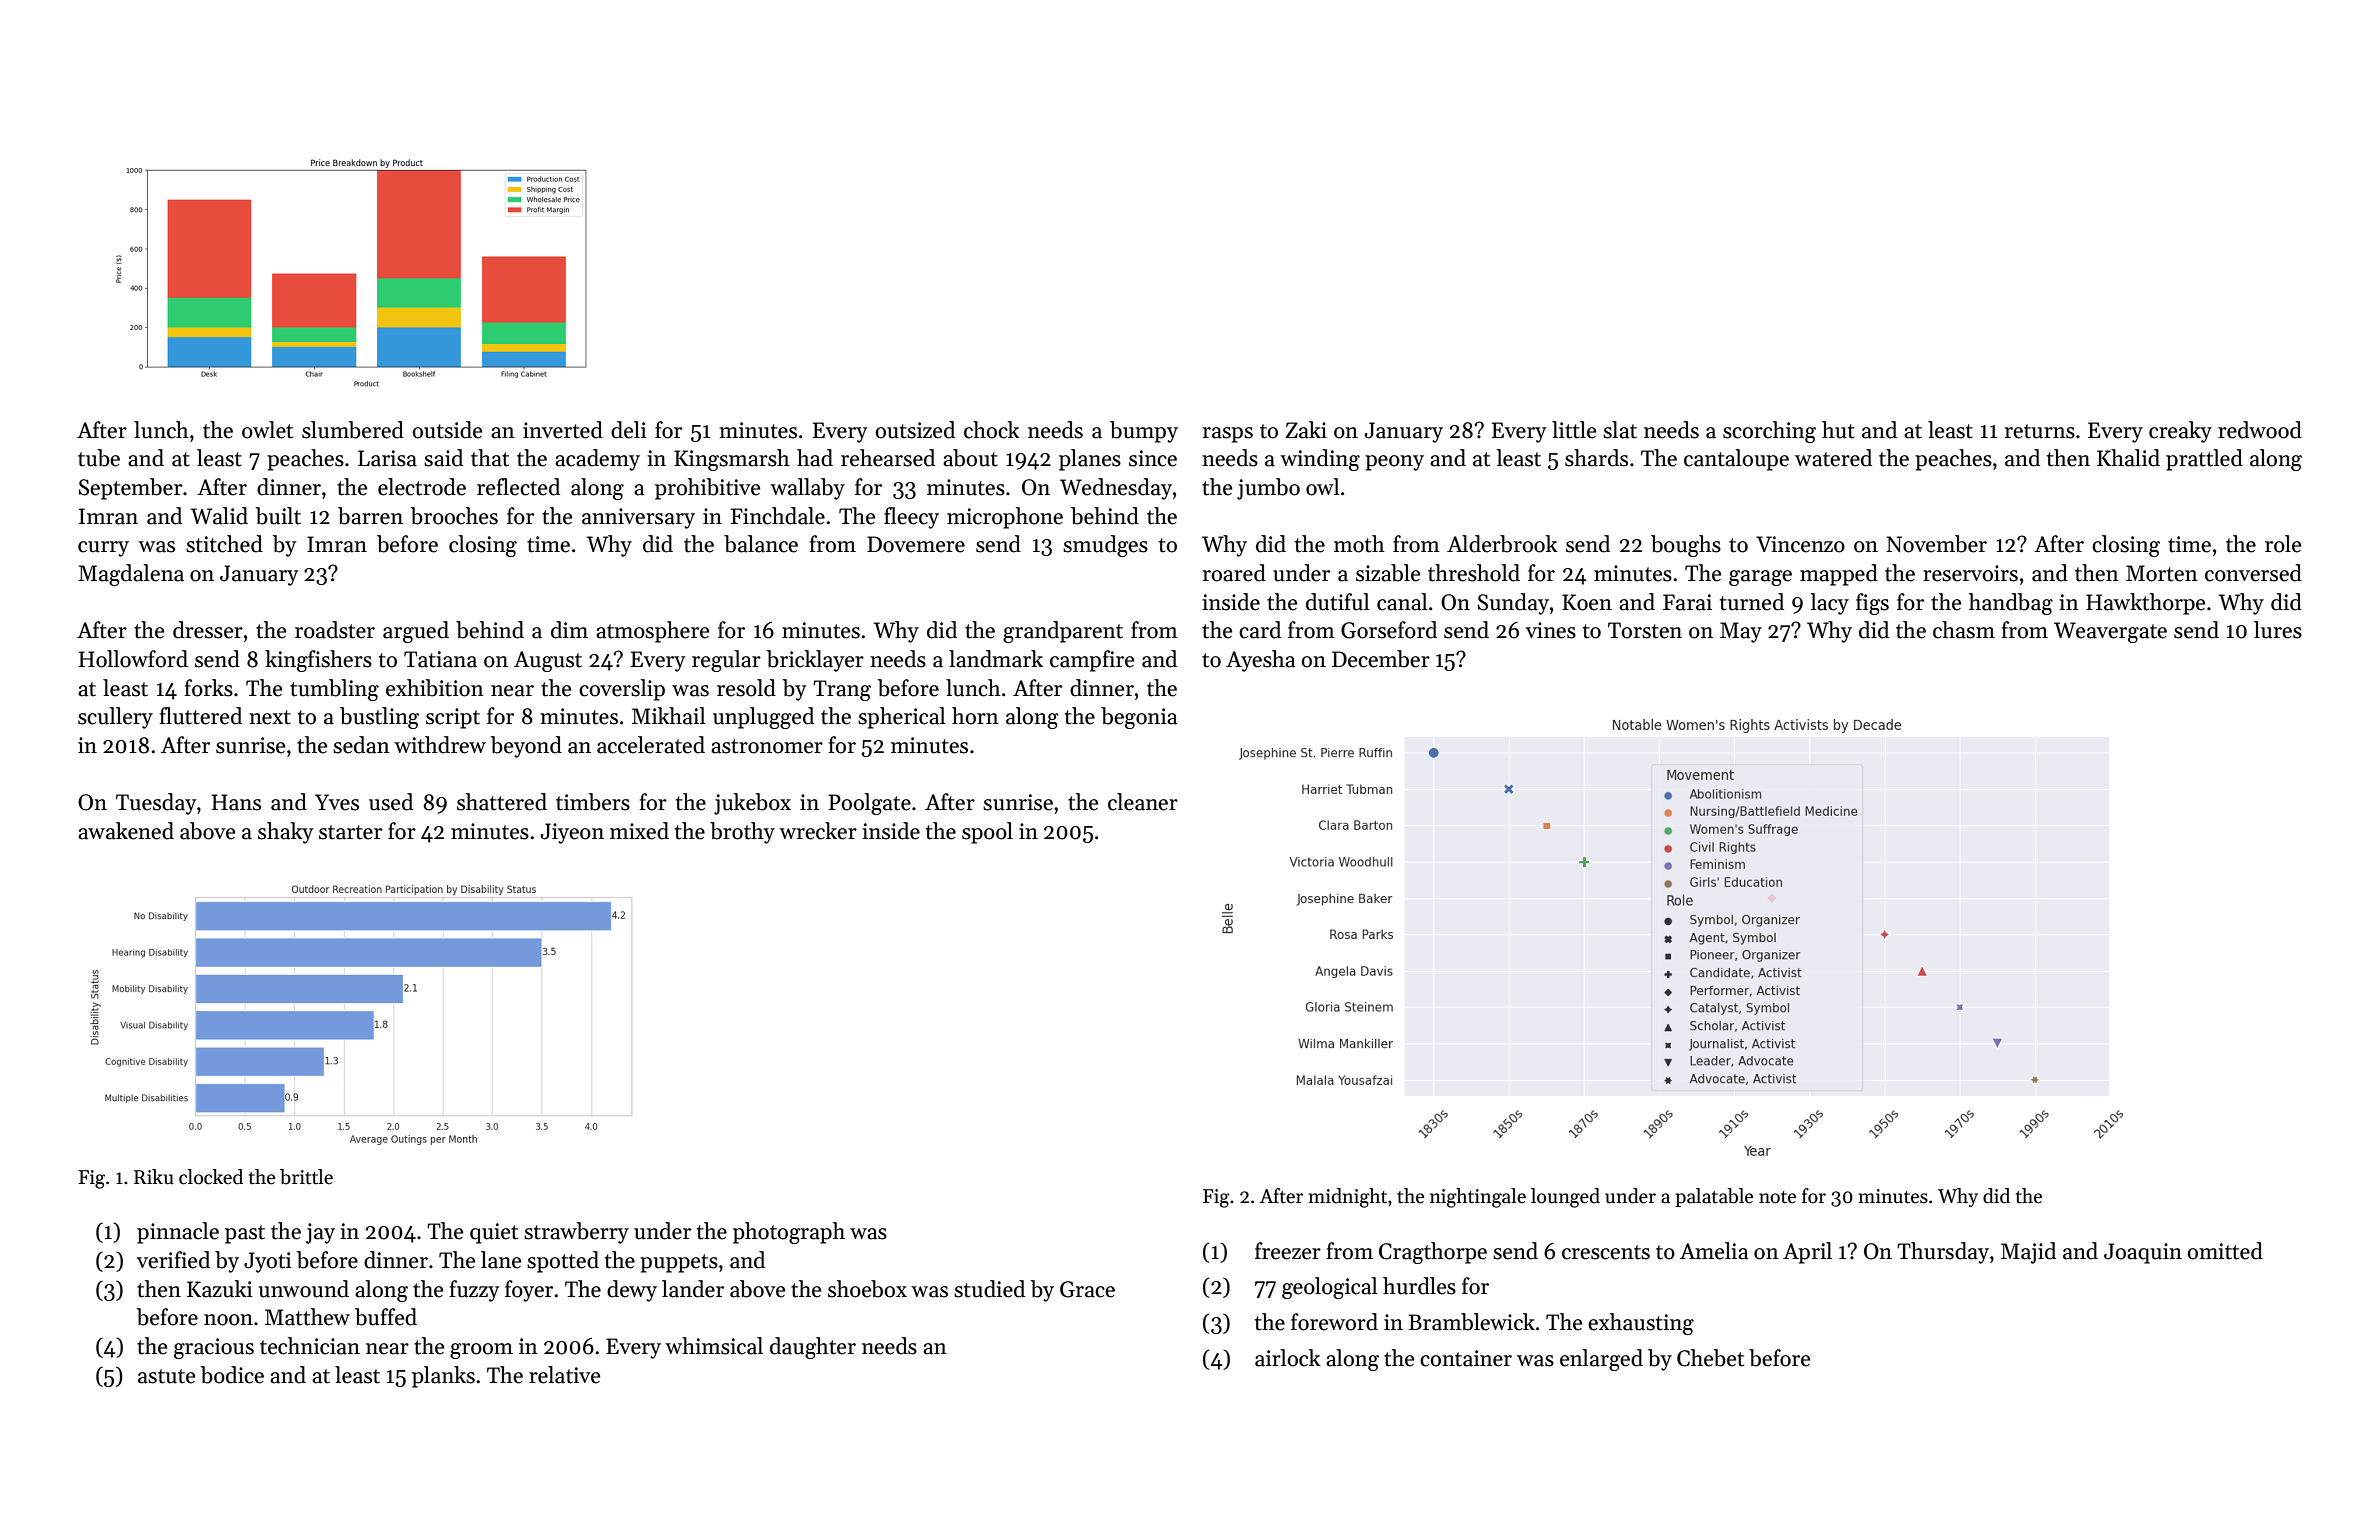 Image resolution: width=2380 pixels, height=1540 pixels. I want to click on Jiyeon, so click(572, 833).
